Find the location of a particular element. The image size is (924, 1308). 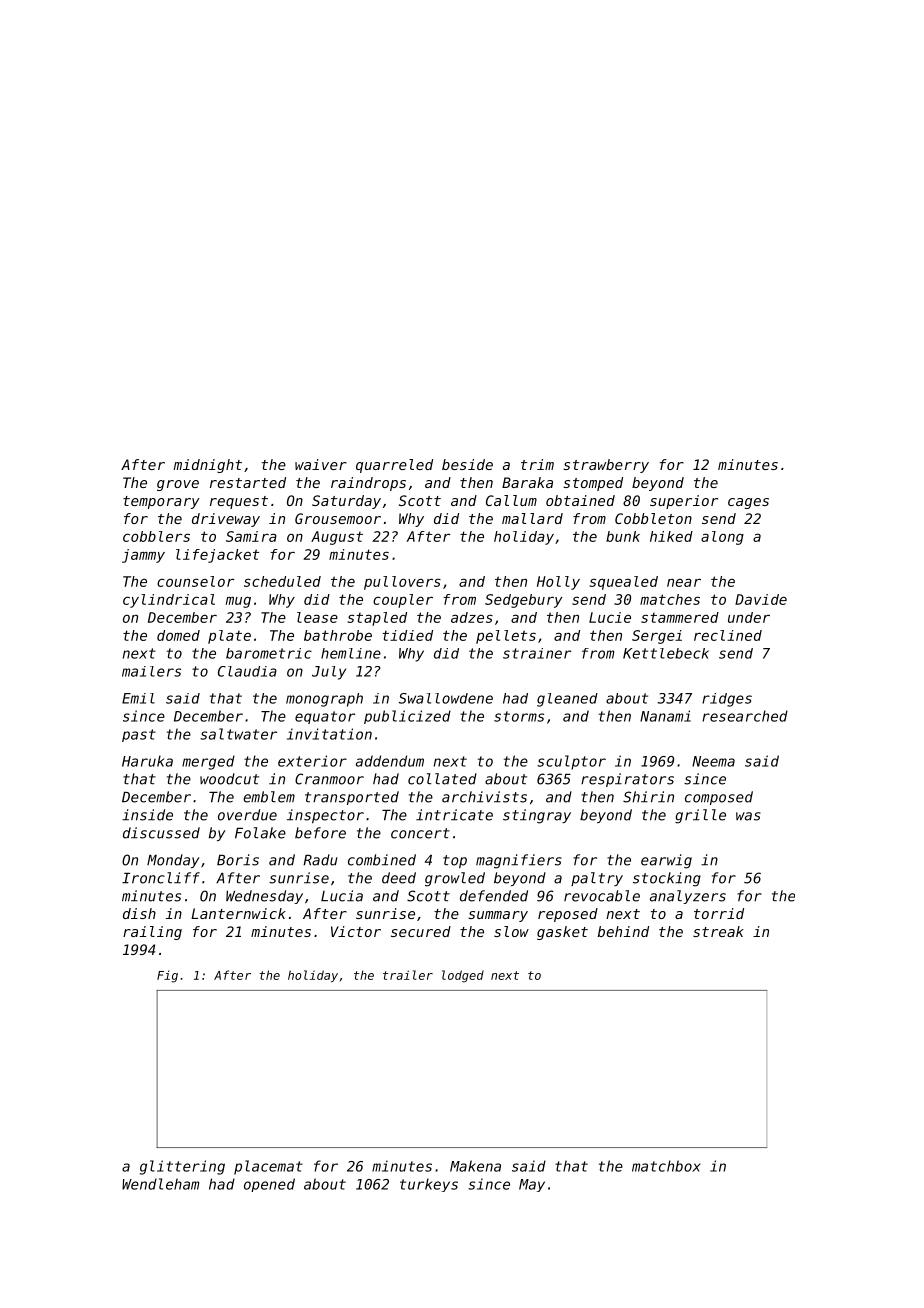

glittering is located at coordinates (182, 1167).
